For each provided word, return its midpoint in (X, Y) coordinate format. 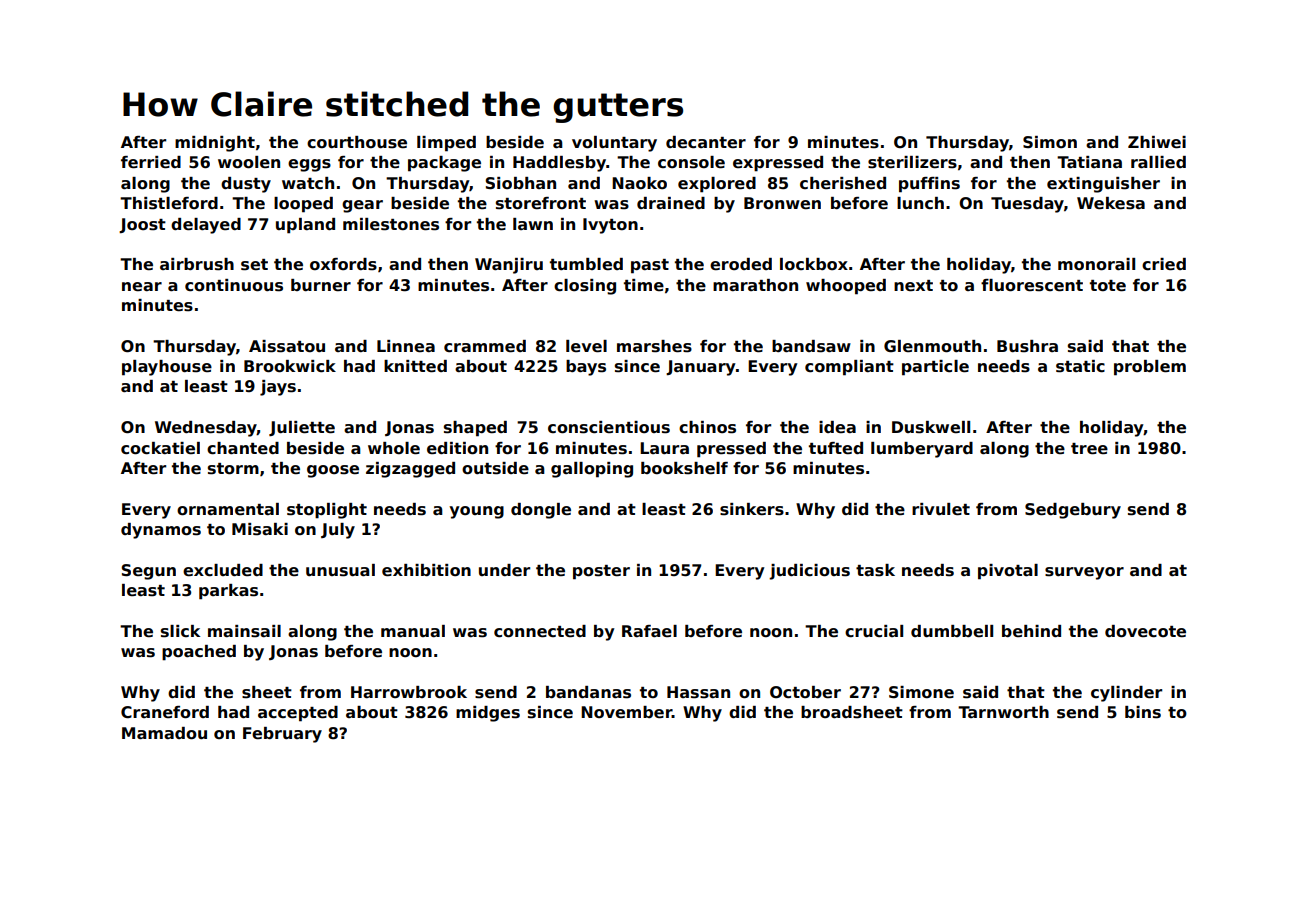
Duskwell (931, 427)
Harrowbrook (409, 692)
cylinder (1126, 694)
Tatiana (1089, 162)
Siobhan (520, 183)
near (142, 287)
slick (180, 631)
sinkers (752, 509)
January (701, 368)
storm (233, 469)
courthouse (357, 142)
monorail (1096, 264)
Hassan (698, 692)
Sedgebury (1073, 511)
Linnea (406, 346)
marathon (755, 285)
